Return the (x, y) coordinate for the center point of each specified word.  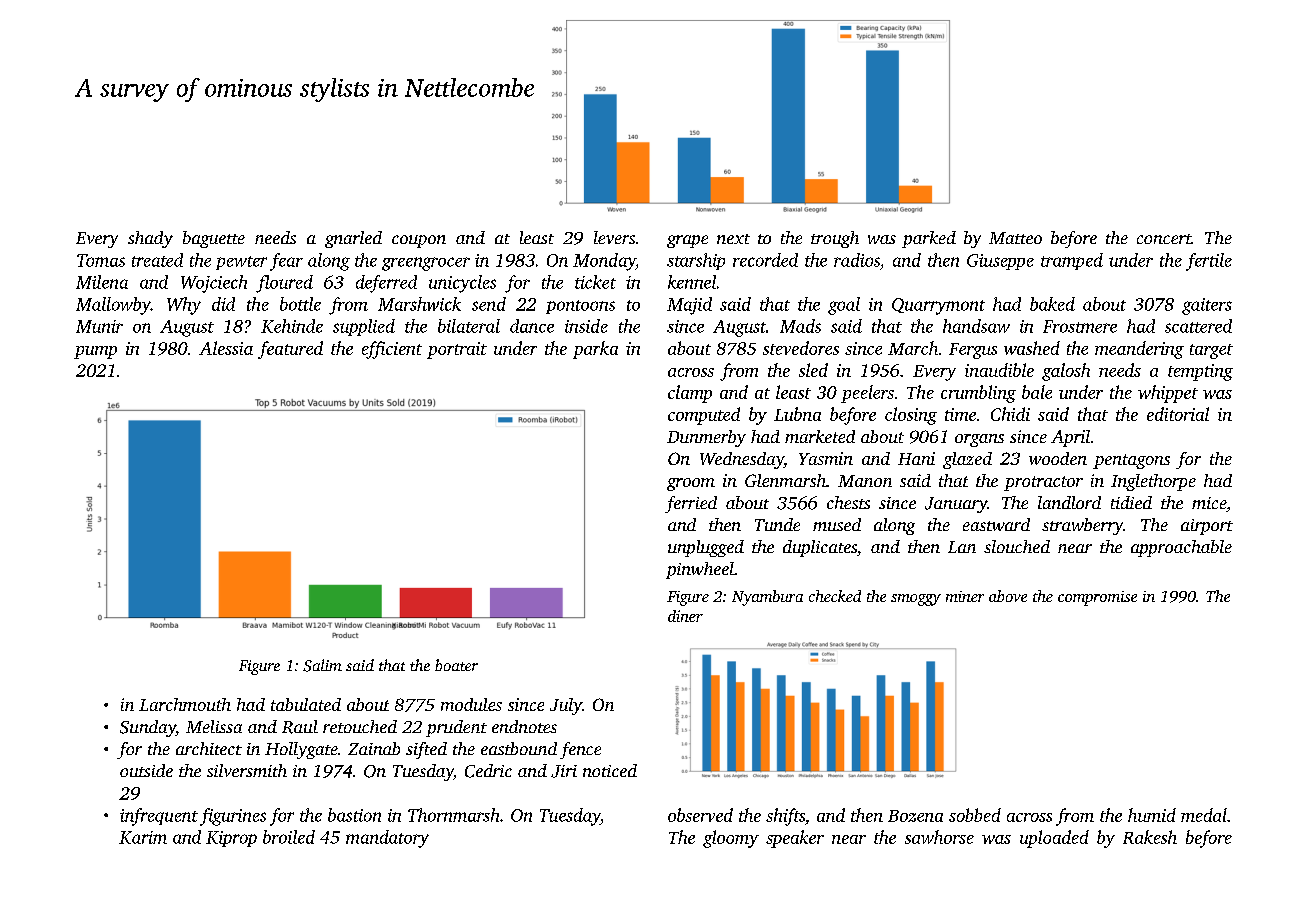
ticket (595, 282)
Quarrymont (938, 306)
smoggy (916, 600)
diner (685, 616)
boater (456, 665)
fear (286, 262)
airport (1207, 527)
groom (691, 484)
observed (700, 815)
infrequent (159, 817)
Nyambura (767, 598)
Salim (322, 665)
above (1008, 596)
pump (95, 352)
